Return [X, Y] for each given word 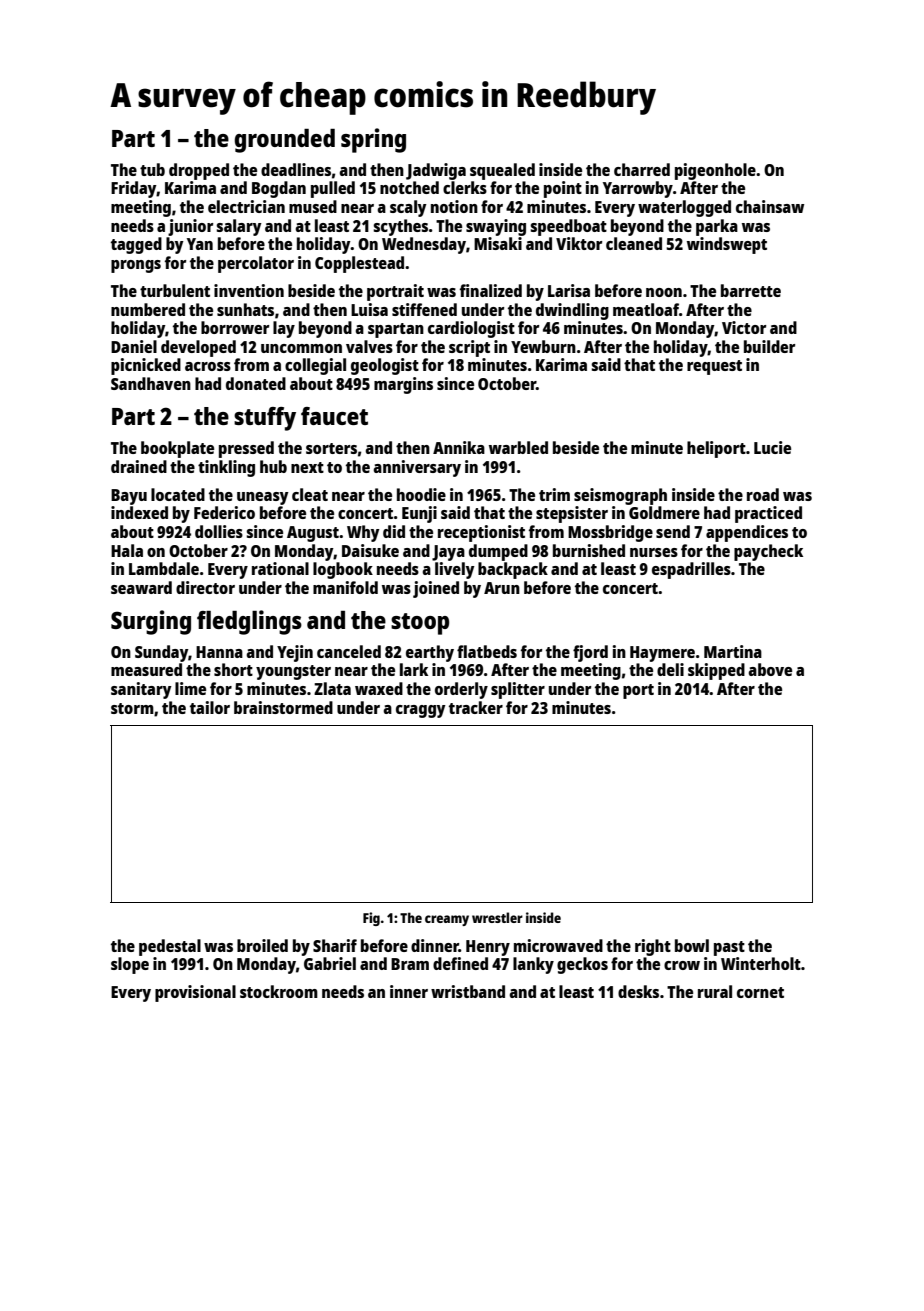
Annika [459, 447]
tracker [476, 707]
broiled [262, 945]
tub [152, 169]
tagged [136, 245]
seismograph [620, 496]
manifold [345, 587]
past [729, 948]
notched [409, 187]
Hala [127, 550]
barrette [751, 290]
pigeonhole [715, 171]
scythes [400, 227]
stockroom [279, 991]
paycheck [768, 552]
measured [146, 669]
